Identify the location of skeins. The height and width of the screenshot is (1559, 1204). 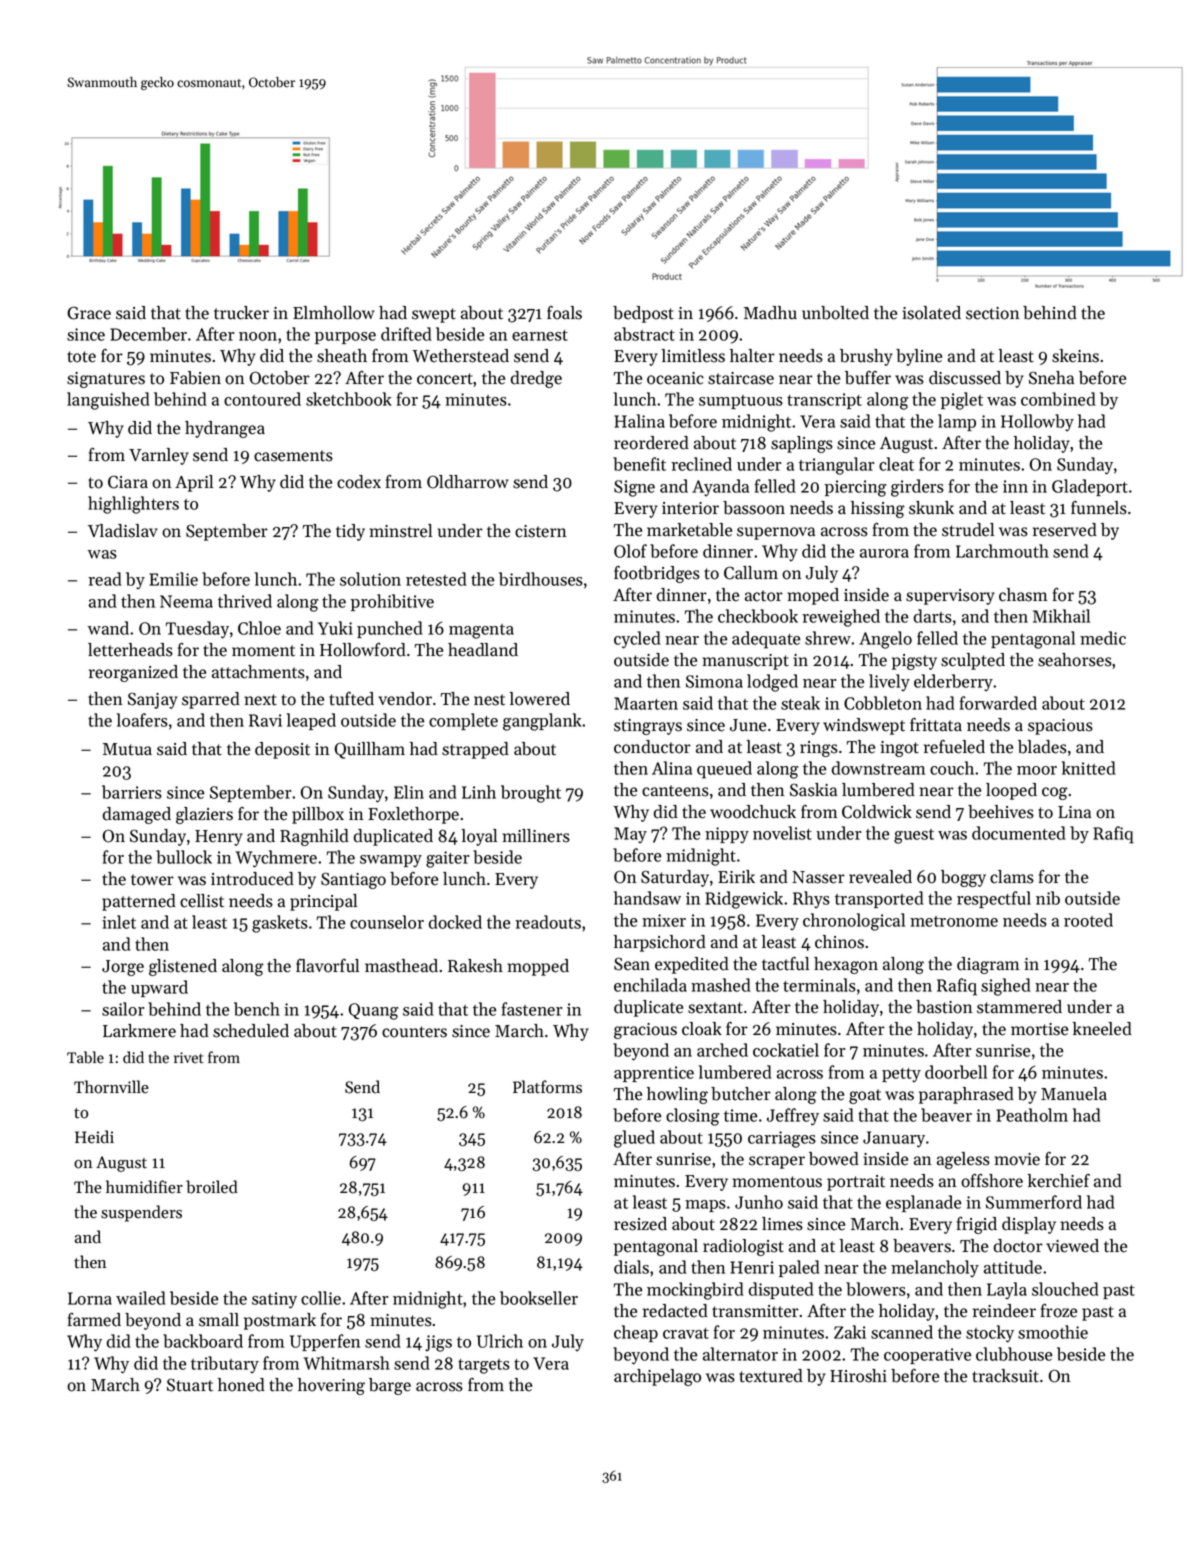
(1075, 356).
